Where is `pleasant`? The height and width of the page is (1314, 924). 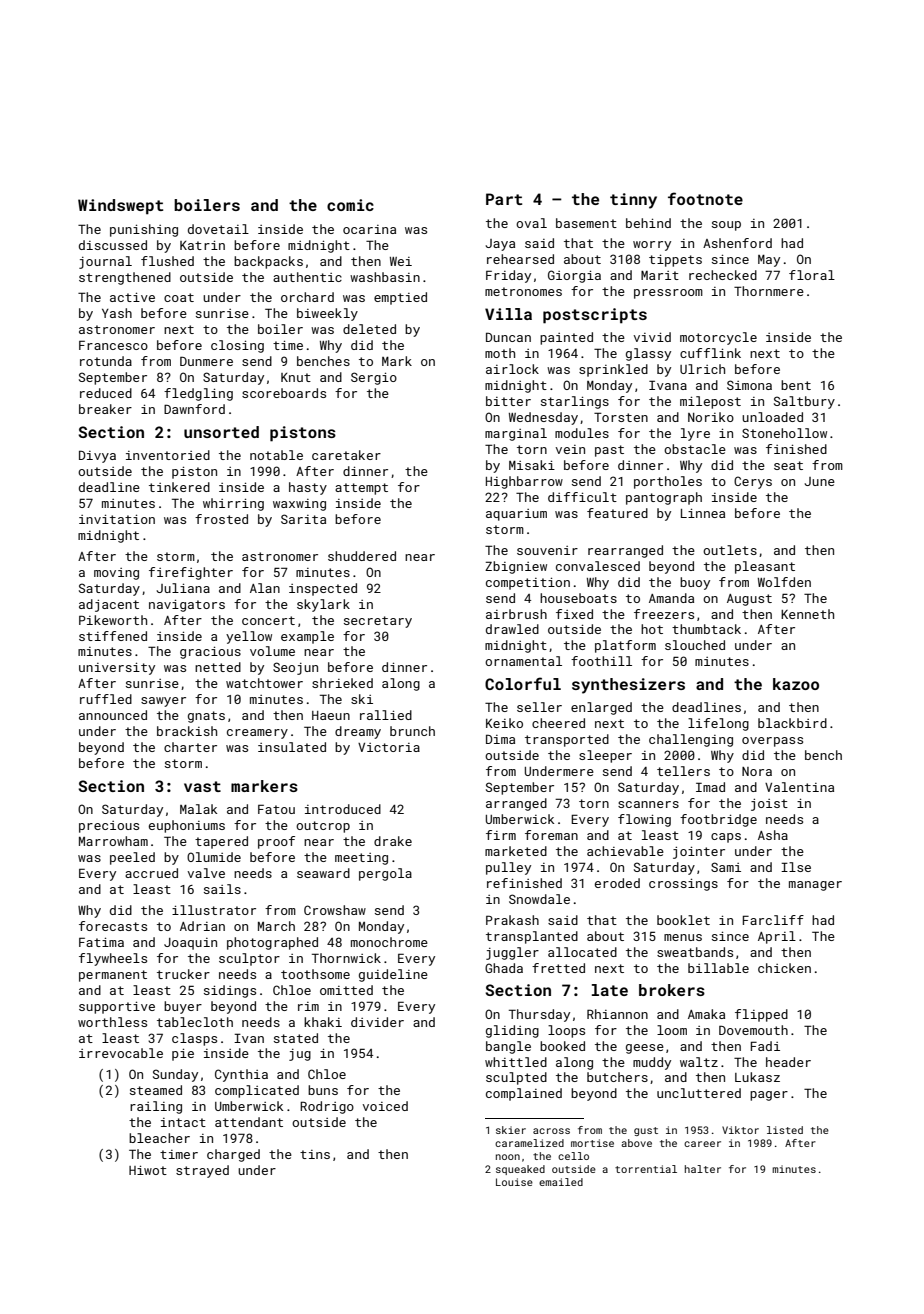 pleasant is located at coordinates (765, 567).
